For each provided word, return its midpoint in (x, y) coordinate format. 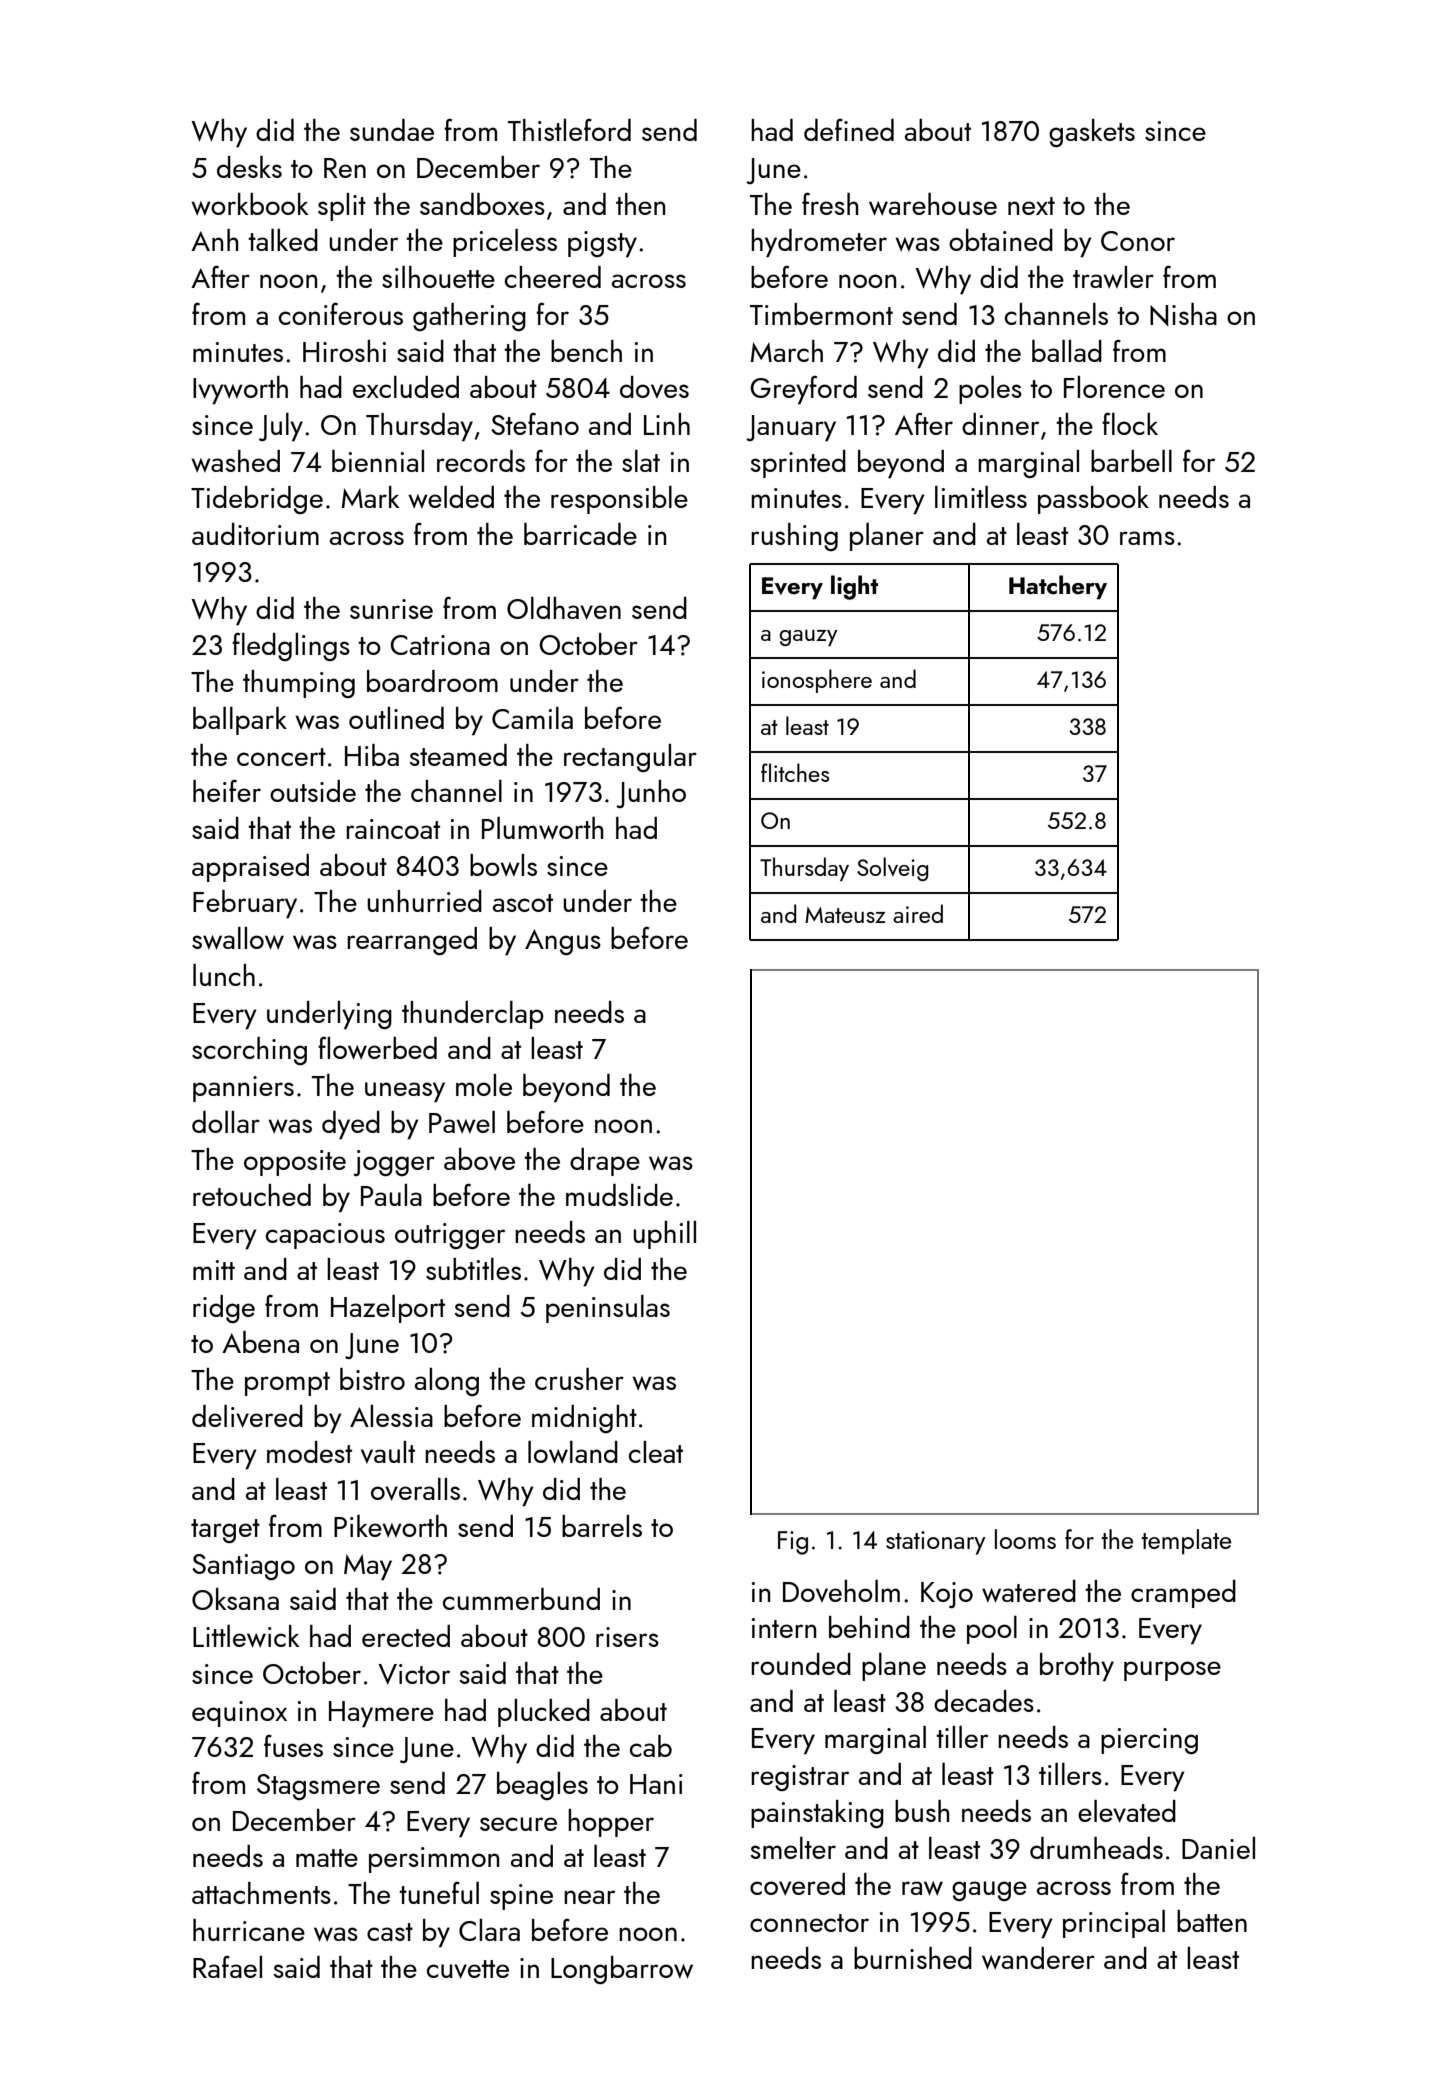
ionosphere (817, 681)
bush (922, 1811)
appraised (250, 868)
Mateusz (845, 915)
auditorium (255, 534)
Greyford (803, 390)
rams (1147, 538)
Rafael (227, 1967)
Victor (414, 1674)
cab (651, 1746)
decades (984, 1701)
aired (918, 913)
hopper (611, 1823)
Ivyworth (240, 390)
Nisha (1183, 314)
